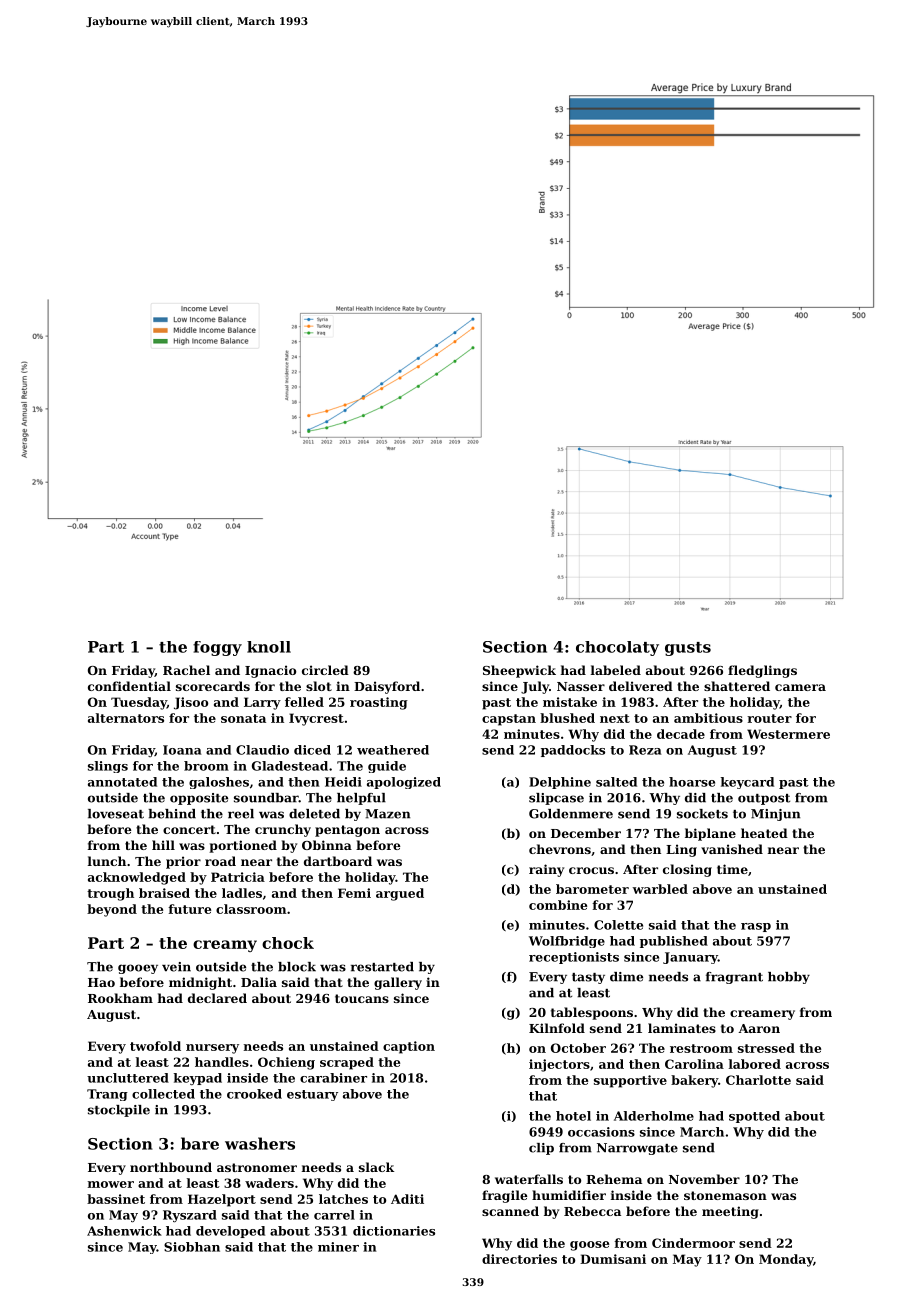  What do you see at coordinates (206, 766) in the screenshot?
I see `broom` at bounding box center [206, 766].
